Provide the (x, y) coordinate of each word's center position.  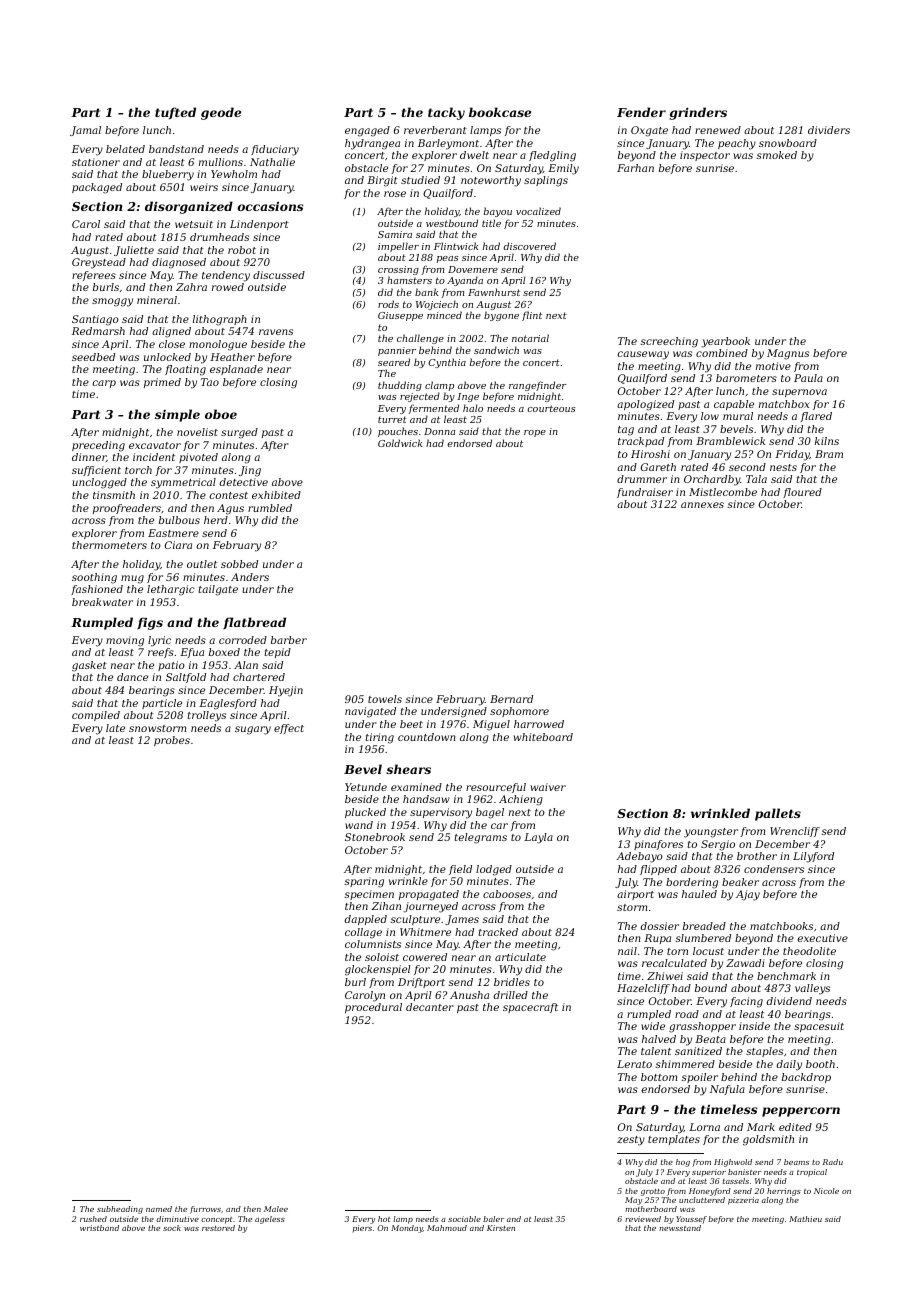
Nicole (826, 1191)
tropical (812, 1173)
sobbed (239, 564)
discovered (529, 246)
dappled (366, 920)
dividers (829, 130)
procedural (373, 1008)
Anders (250, 577)
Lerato (634, 1064)
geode (221, 113)
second (747, 467)
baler (494, 1219)
